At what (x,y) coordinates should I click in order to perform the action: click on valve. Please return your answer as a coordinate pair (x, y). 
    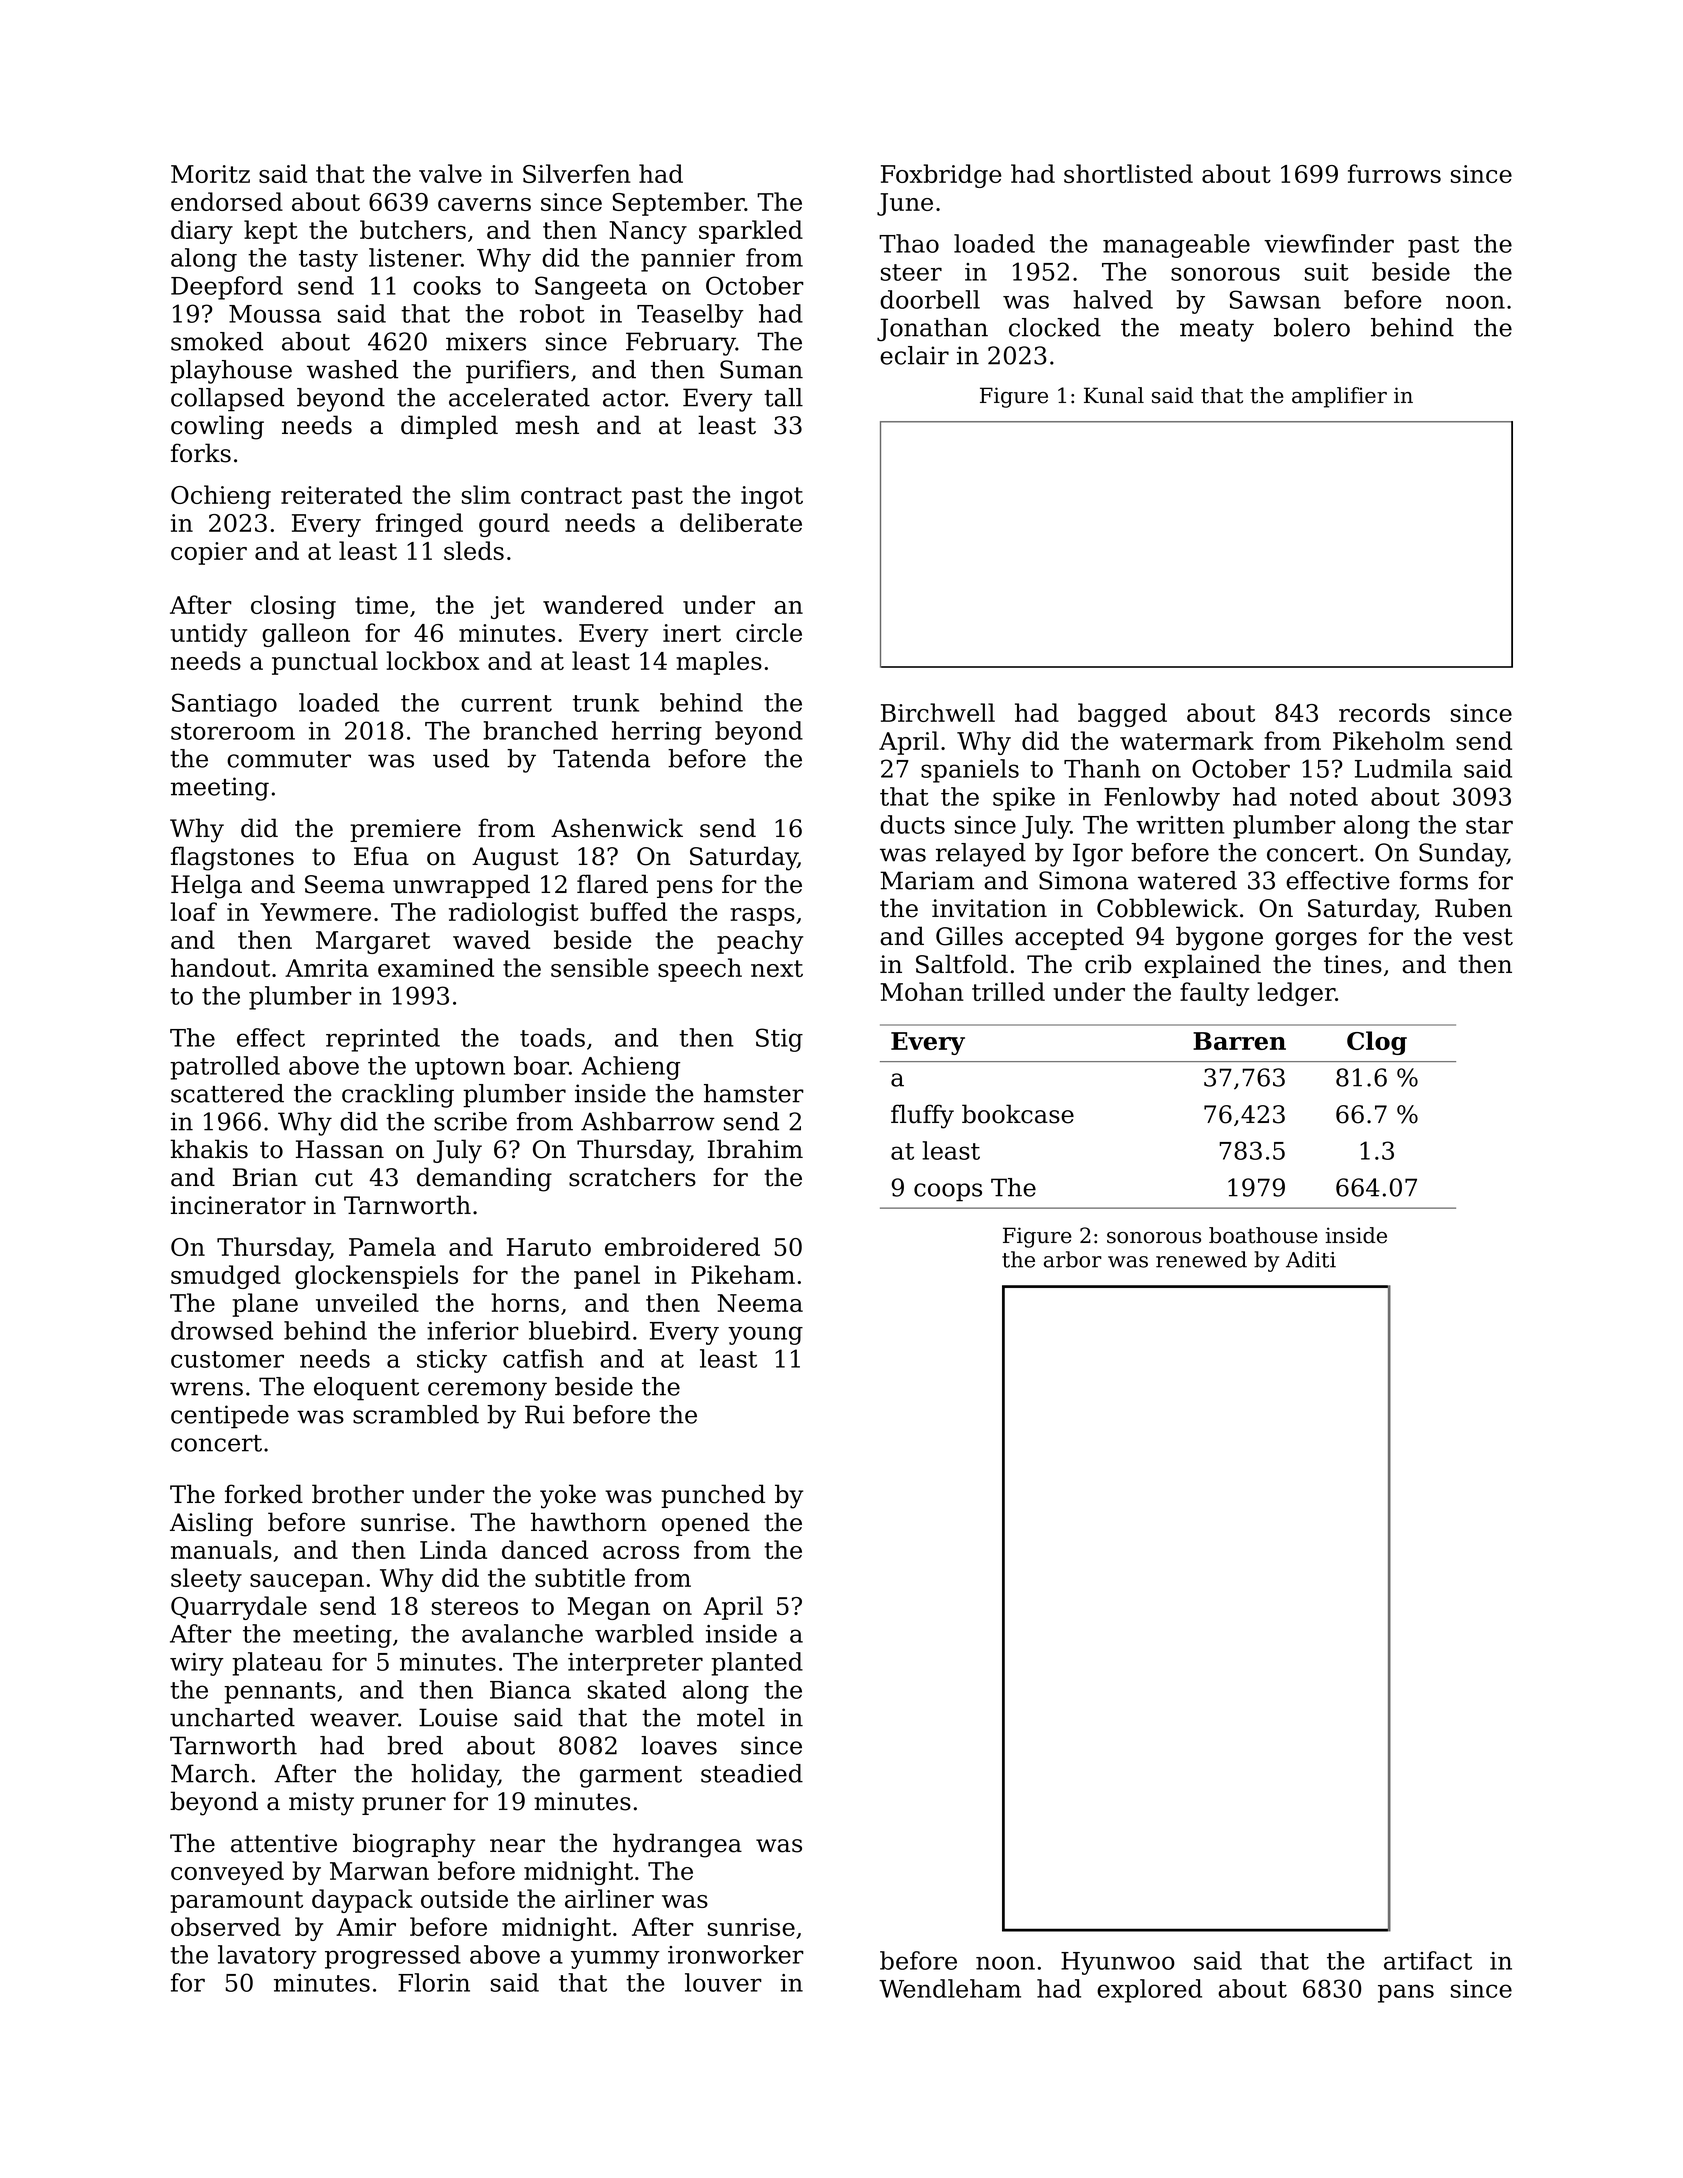
    Looking at the image, I should click on (450, 173).
